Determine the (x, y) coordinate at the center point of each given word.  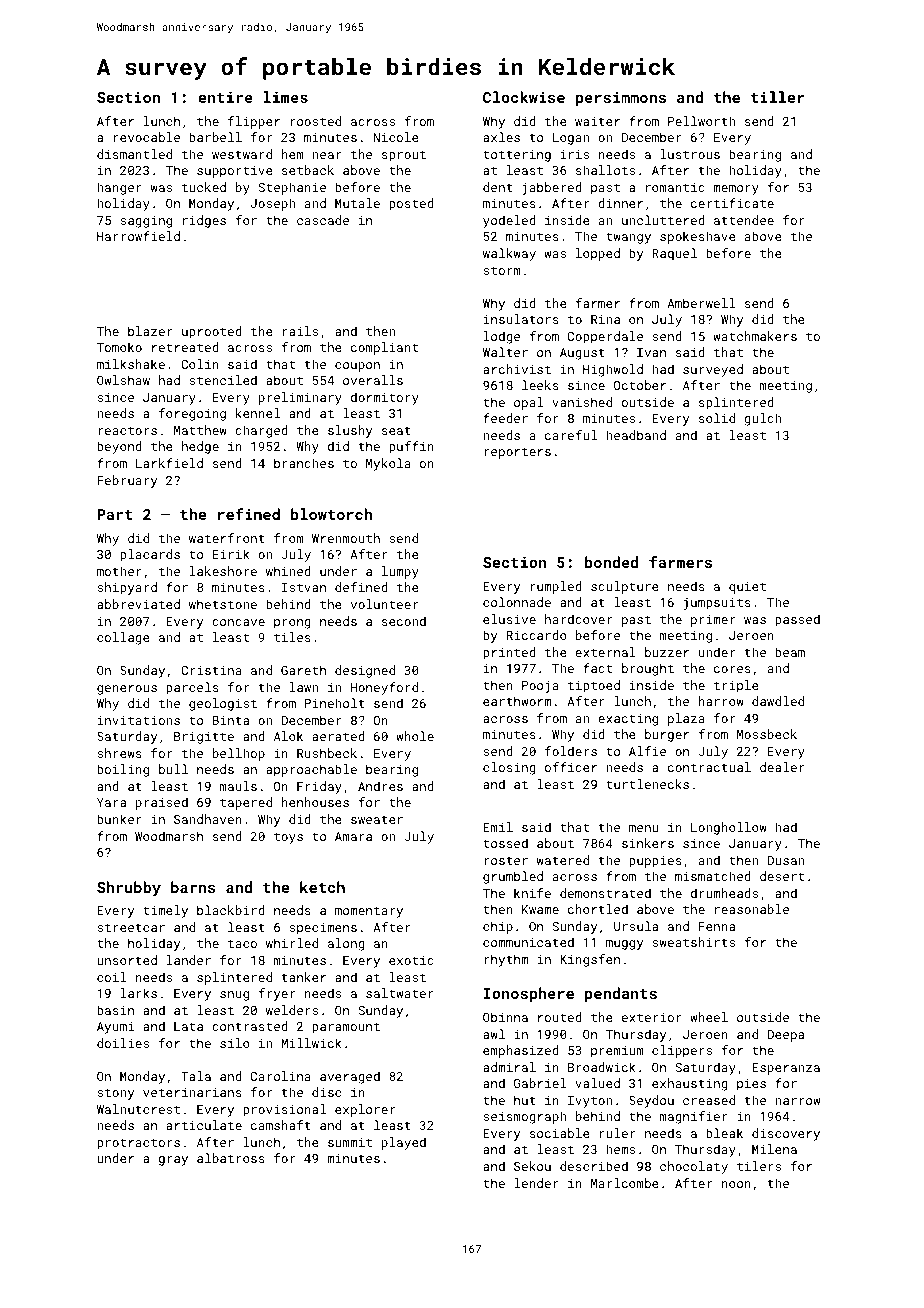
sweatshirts (693, 942)
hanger (119, 188)
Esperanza (786, 1069)
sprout (404, 156)
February (127, 481)
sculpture (625, 587)
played (404, 1143)
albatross (231, 1158)
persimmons (621, 98)
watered (562, 860)
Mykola (388, 464)
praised (162, 803)
